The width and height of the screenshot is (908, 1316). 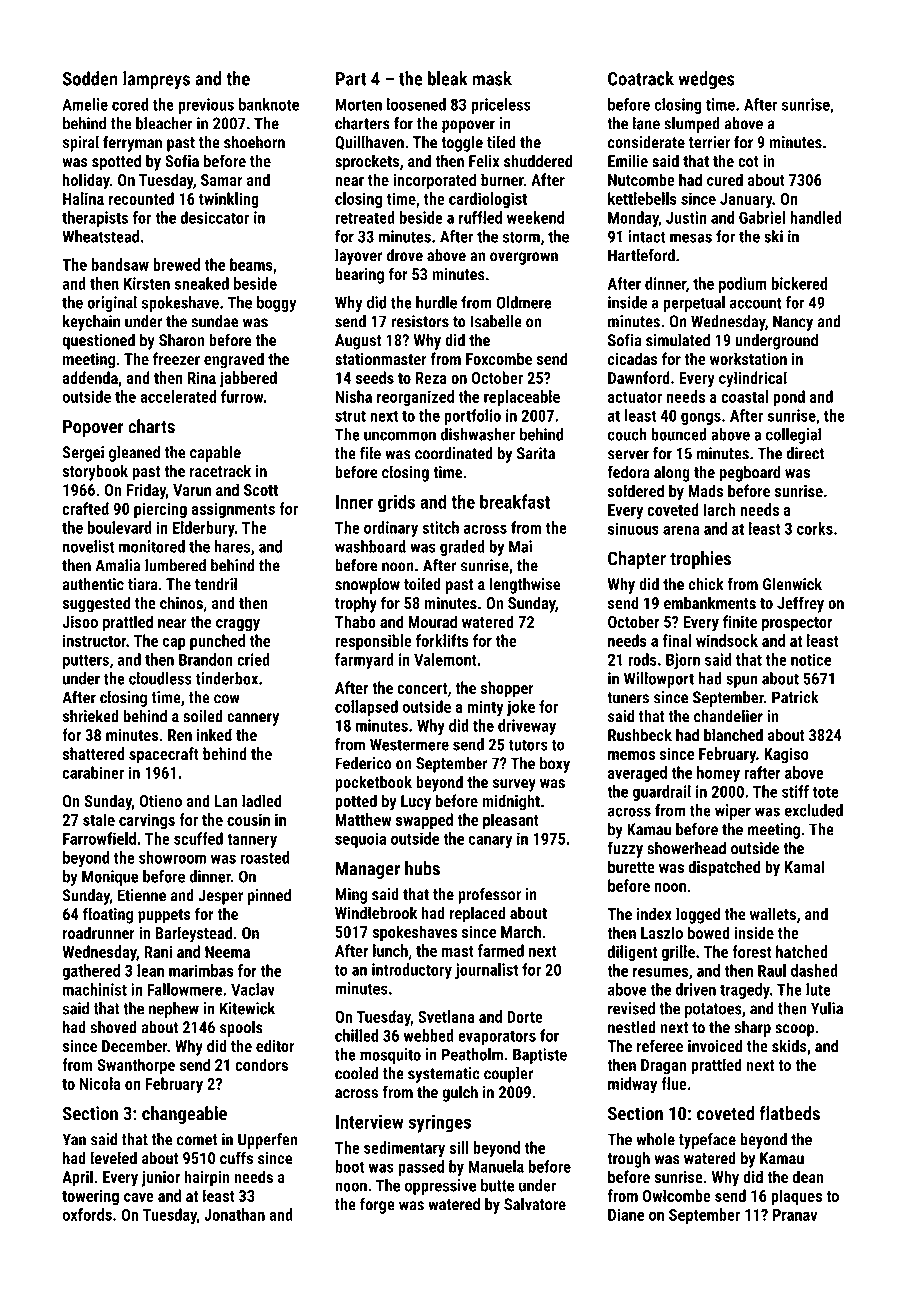 I want to click on Nicola, so click(x=100, y=1083).
